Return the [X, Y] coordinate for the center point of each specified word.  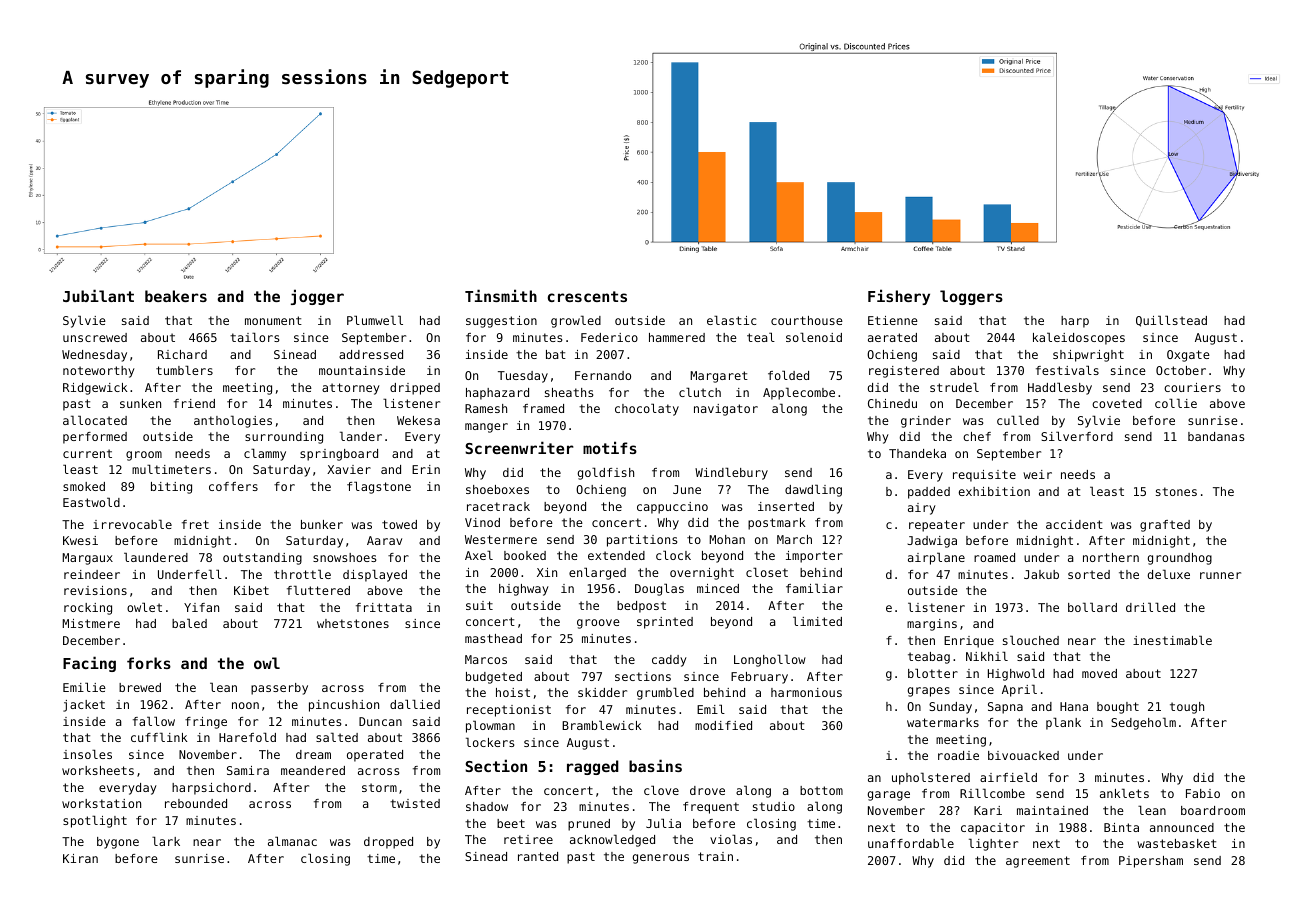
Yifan [201, 607]
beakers [176, 296]
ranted [538, 856]
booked [525, 555]
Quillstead [1171, 321]
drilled [1150, 607]
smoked [84, 486]
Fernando [603, 375]
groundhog [1180, 559]
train [715, 856]
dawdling [813, 490]
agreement [1038, 862]
